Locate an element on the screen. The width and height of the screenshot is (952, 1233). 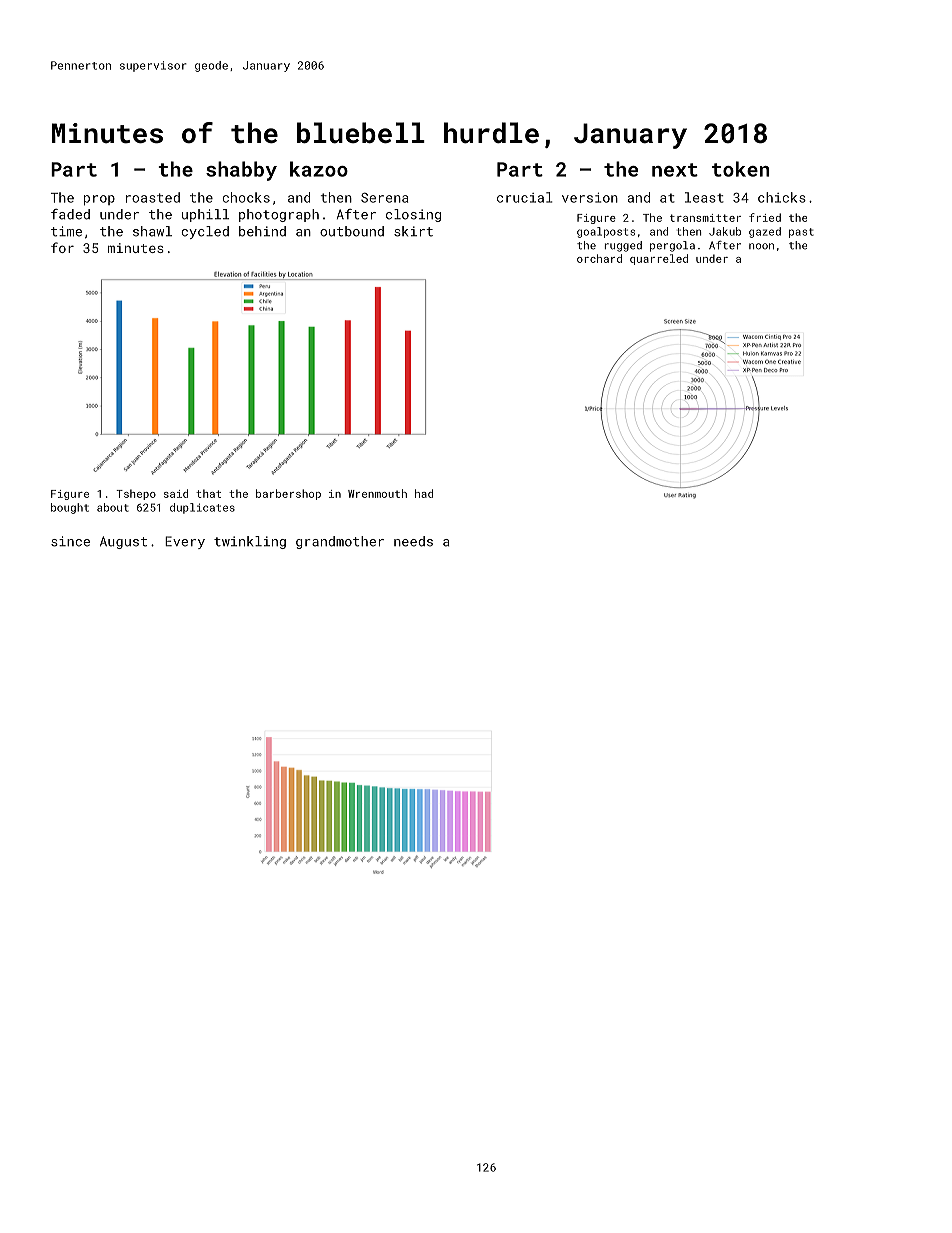
outbound is located at coordinates (352, 231).
